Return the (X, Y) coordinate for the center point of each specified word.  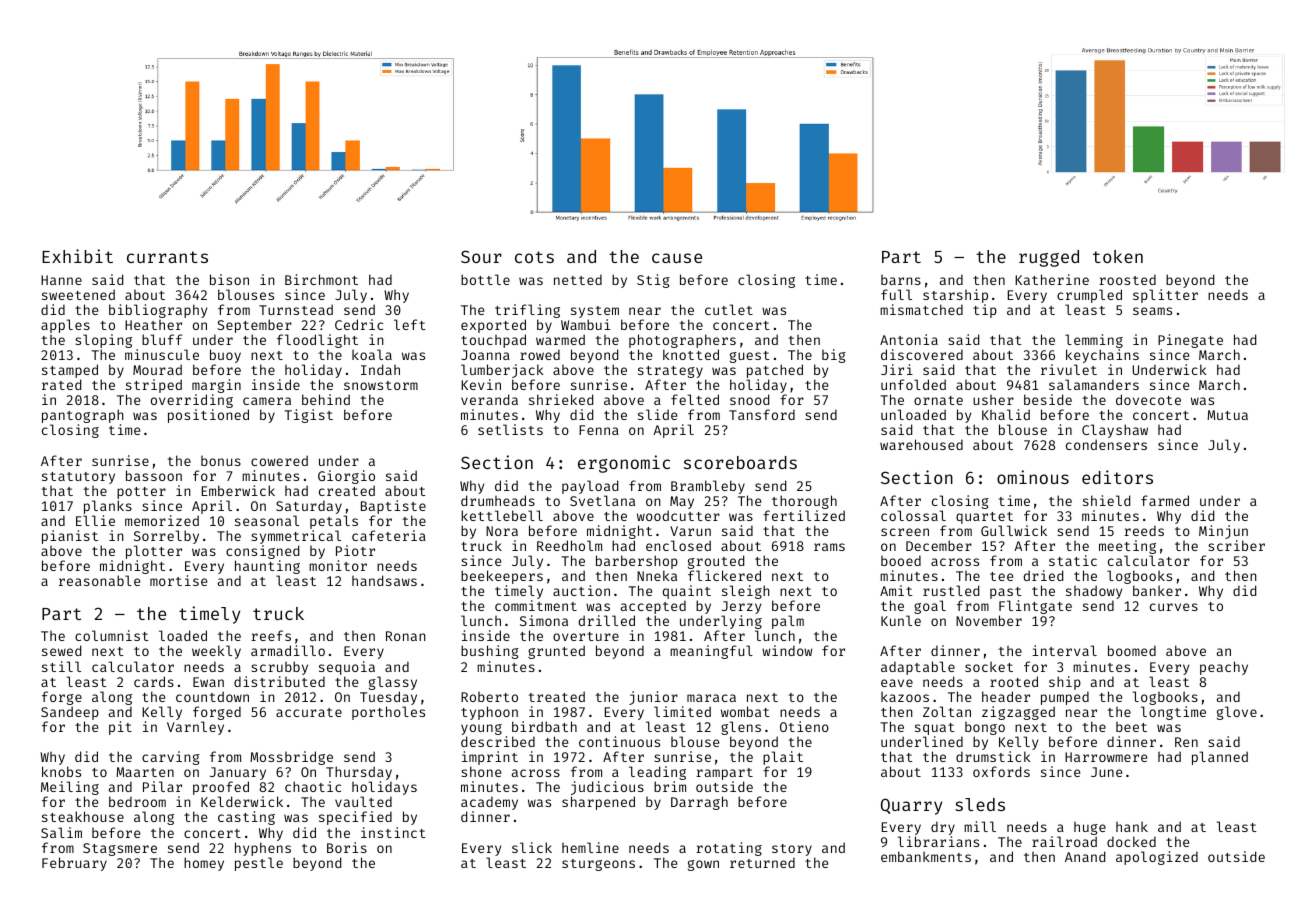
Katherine (1052, 279)
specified (355, 818)
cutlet (729, 309)
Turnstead (296, 309)
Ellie (95, 520)
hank (1132, 826)
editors (1117, 477)
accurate (309, 712)
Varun (690, 531)
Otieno (804, 726)
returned (762, 862)
